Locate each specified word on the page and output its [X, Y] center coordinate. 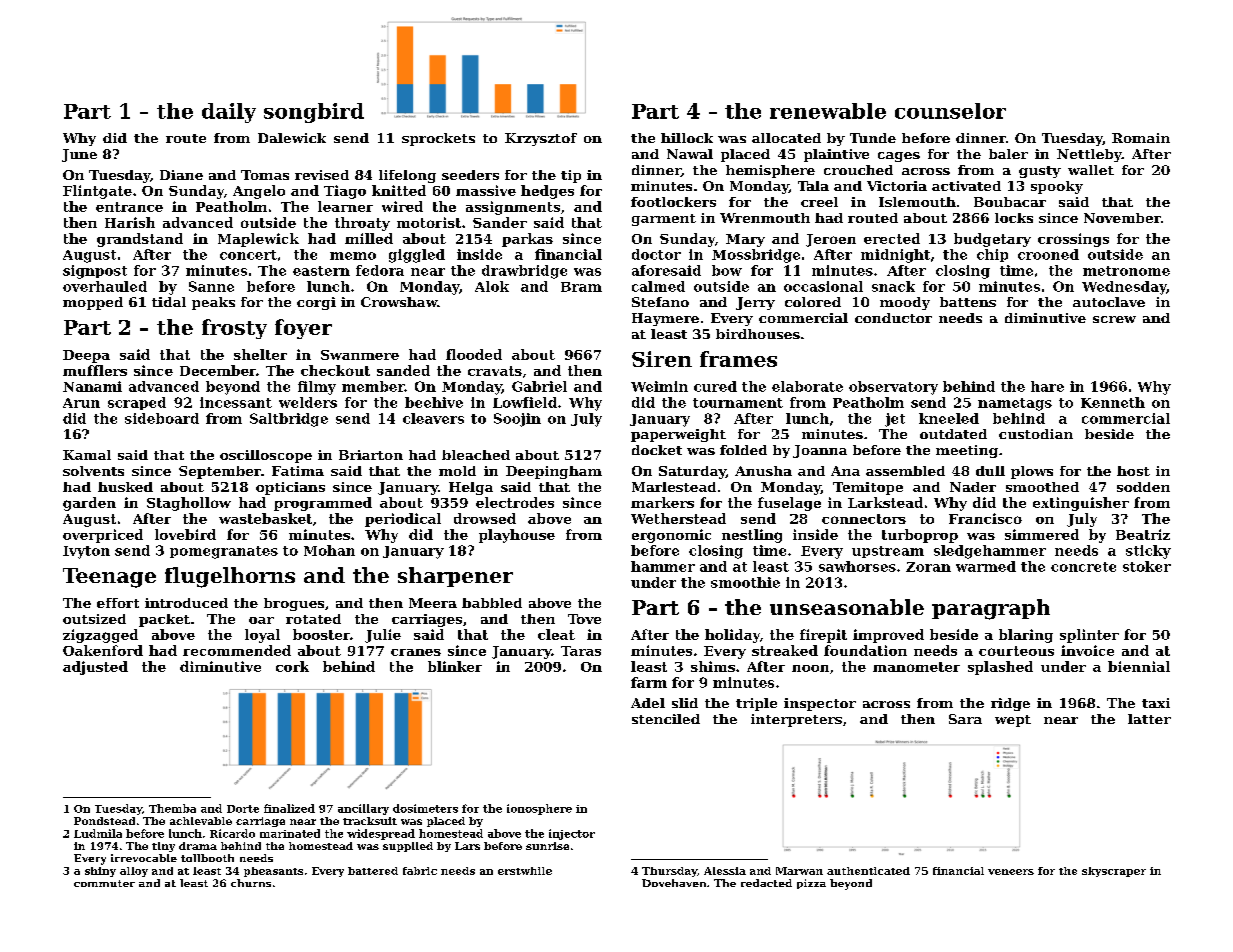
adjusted [95, 668]
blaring [1026, 636]
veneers [1011, 872]
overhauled [105, 286]
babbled [492, 603]
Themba [172, 808]
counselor [950, 111]
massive [486, 190]
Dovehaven [674, 883]
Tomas [265, 175]
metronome [1126, 271]
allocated [786, 138]
